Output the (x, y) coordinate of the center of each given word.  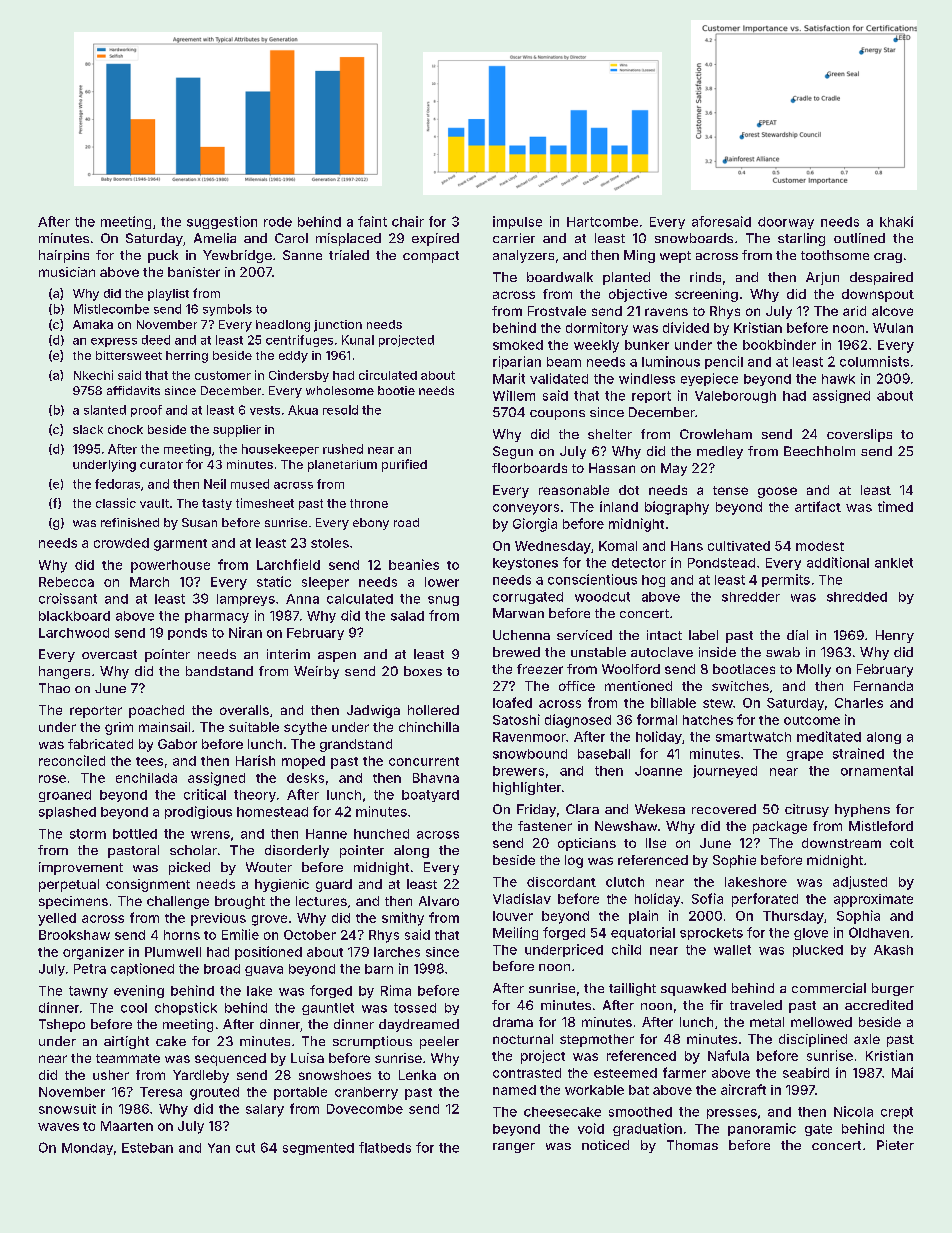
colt (902, 843)
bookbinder (779, 344)
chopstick (186, 1008)
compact (431, 257)
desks (305, 778)
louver (513, 916)
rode (278, 222)
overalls (244, 710)
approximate (873, 900)
